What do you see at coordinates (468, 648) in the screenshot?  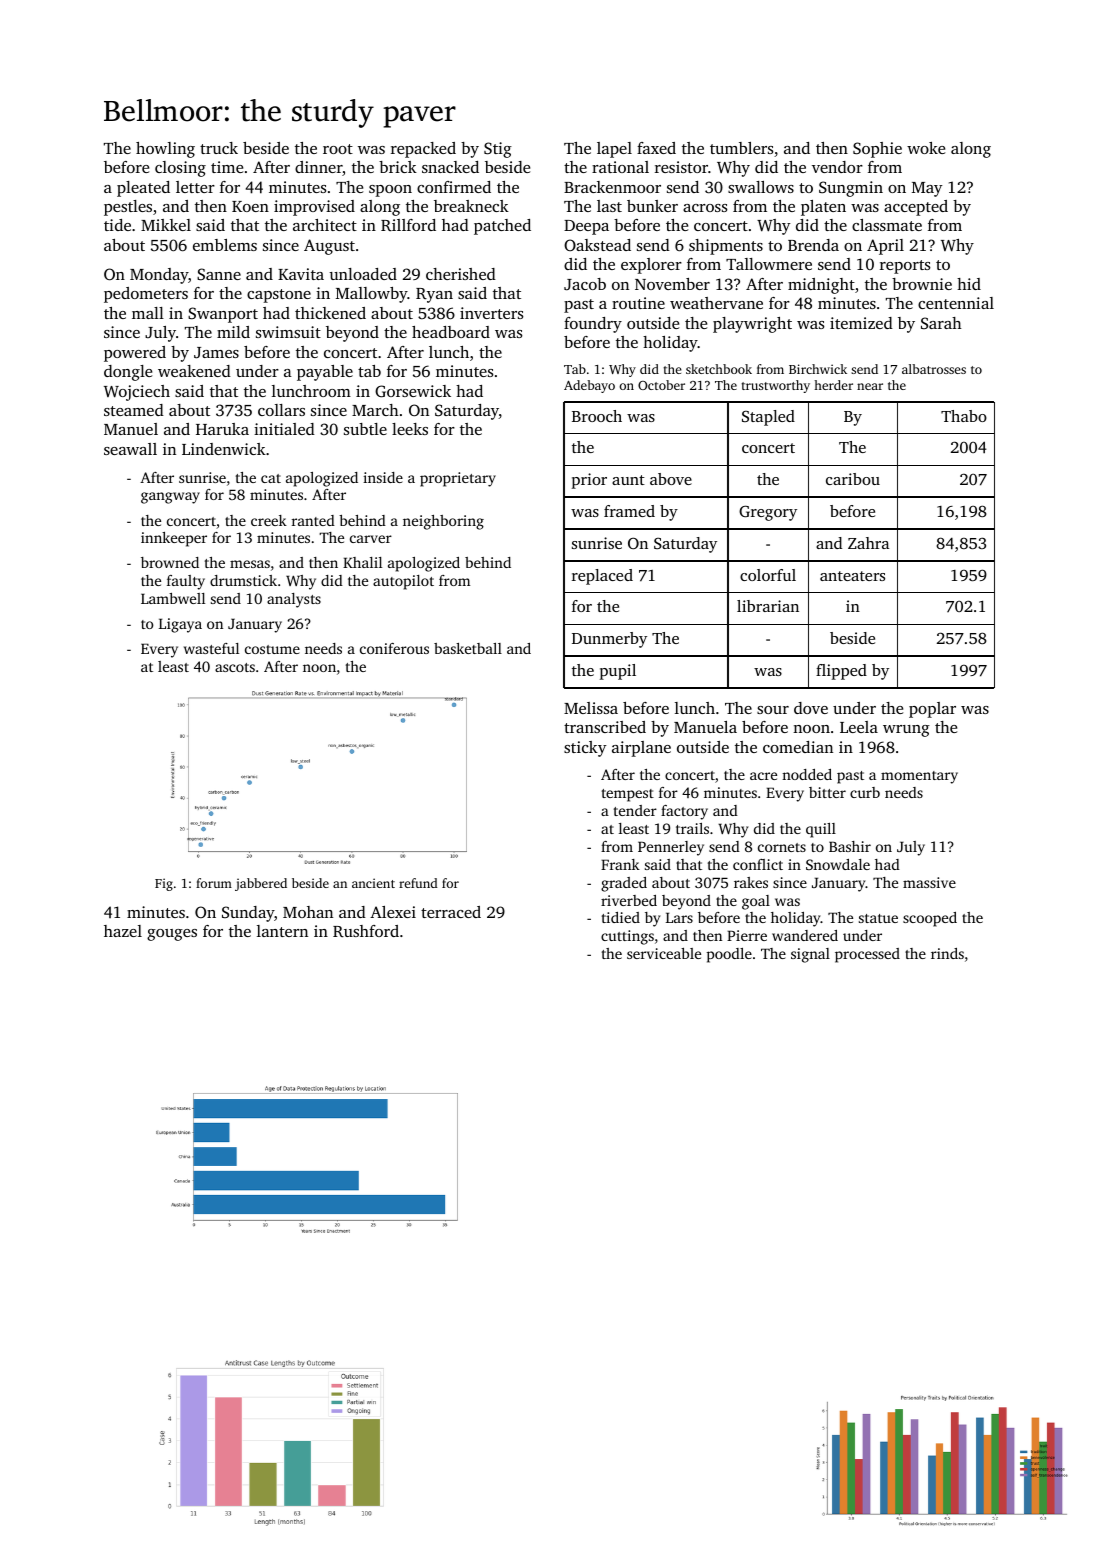 I see `basketball` at bounding box center [468, 648].
